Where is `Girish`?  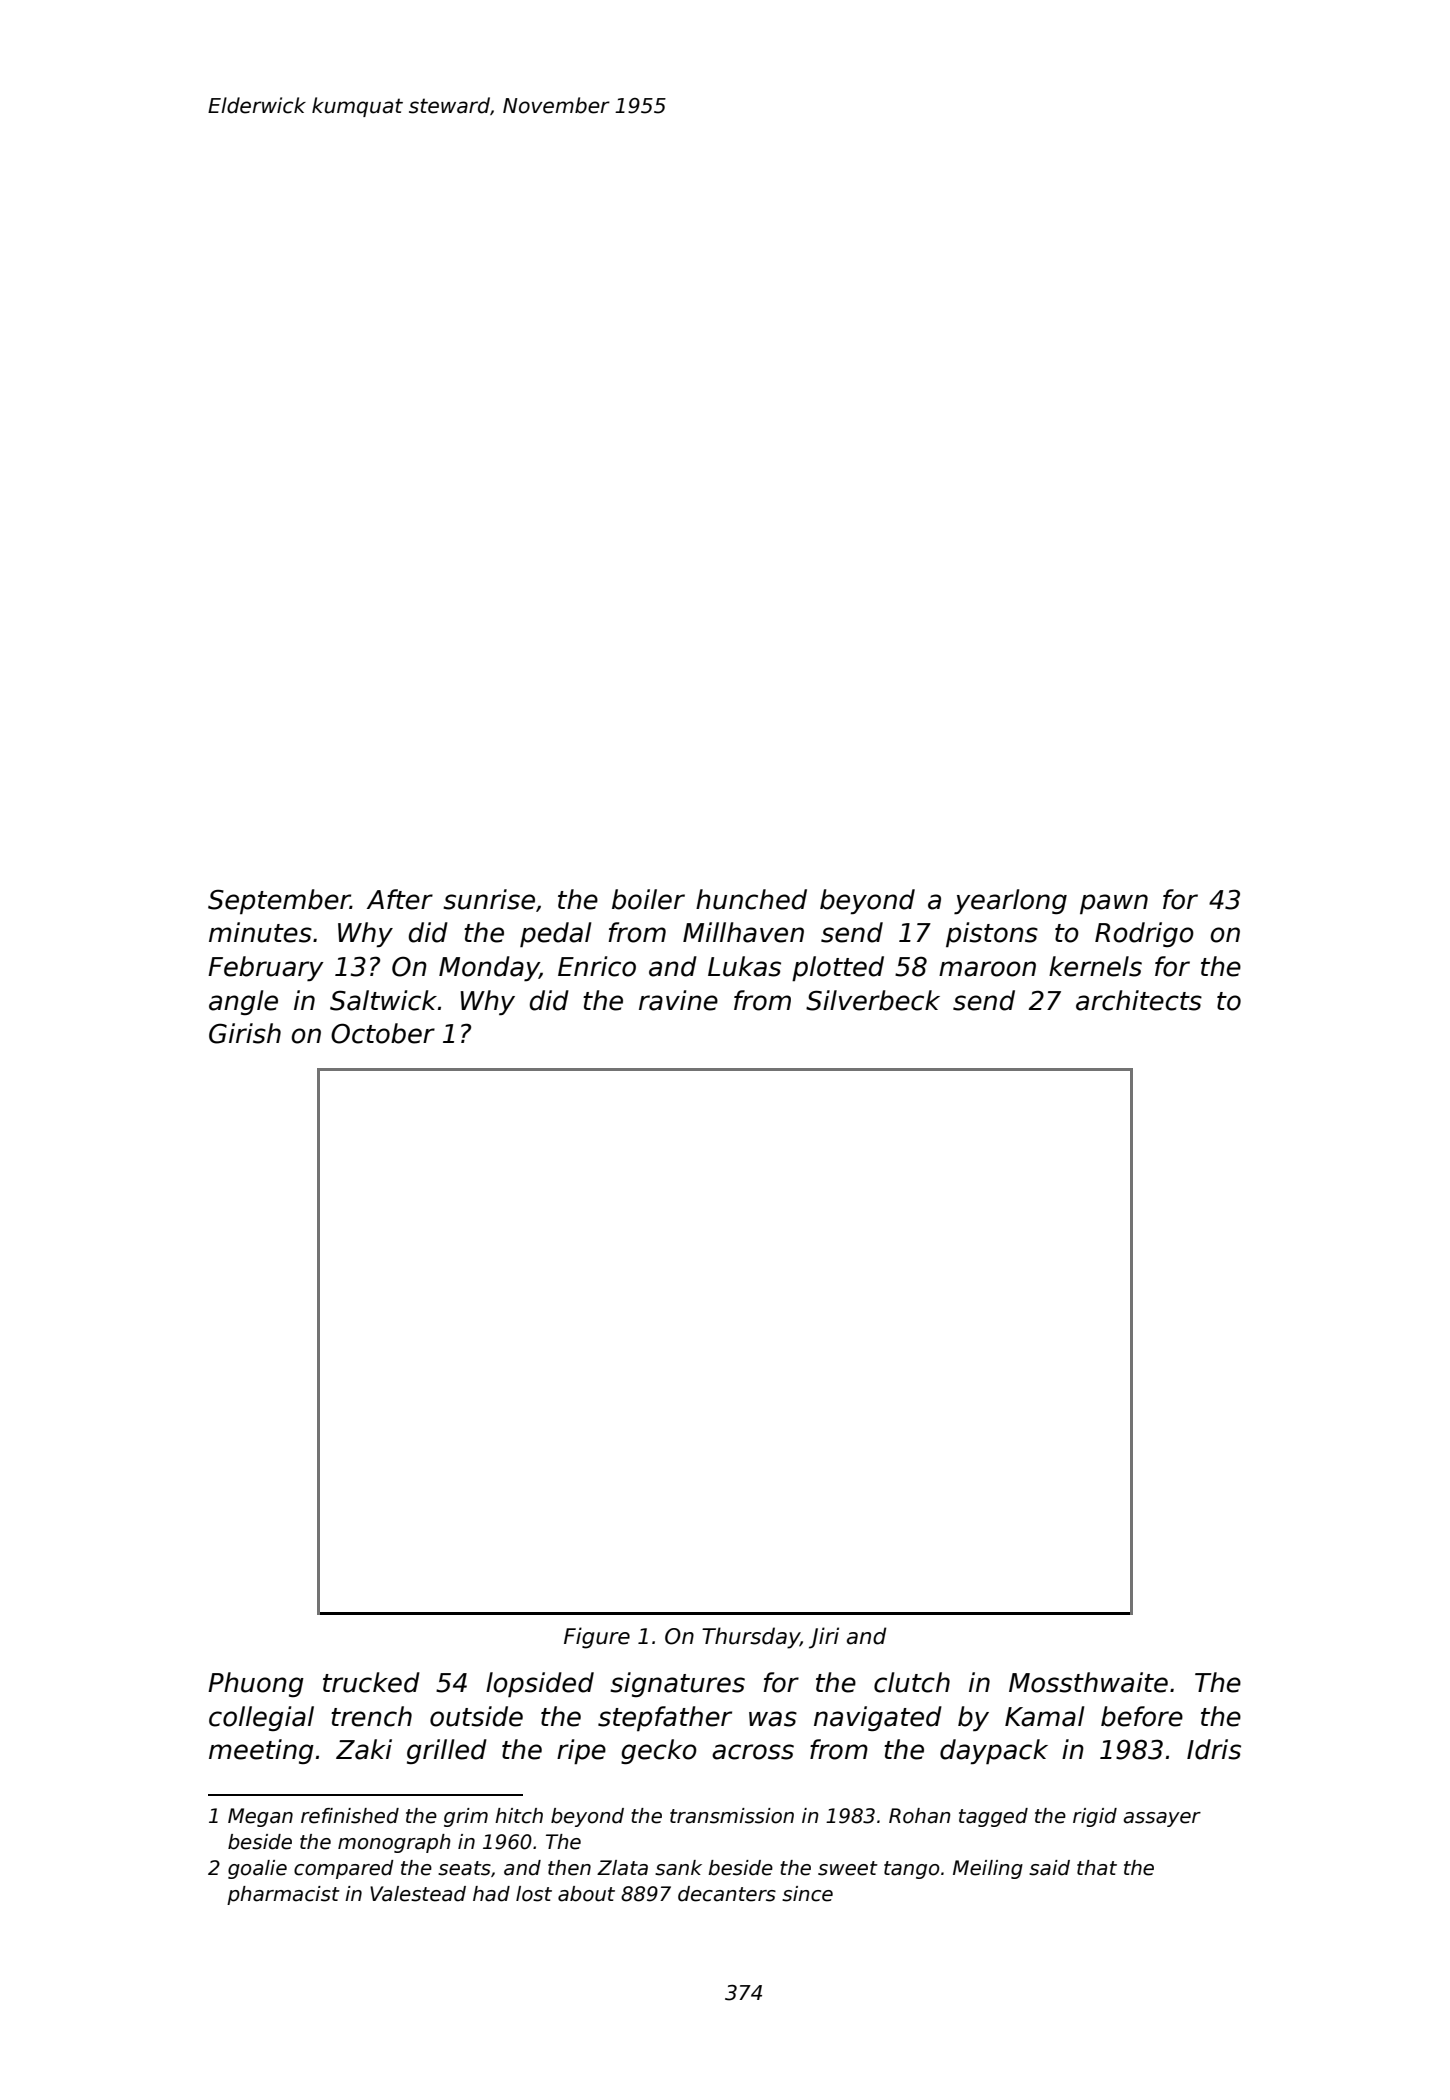 Girish is located at coordinates (245, 1033).
